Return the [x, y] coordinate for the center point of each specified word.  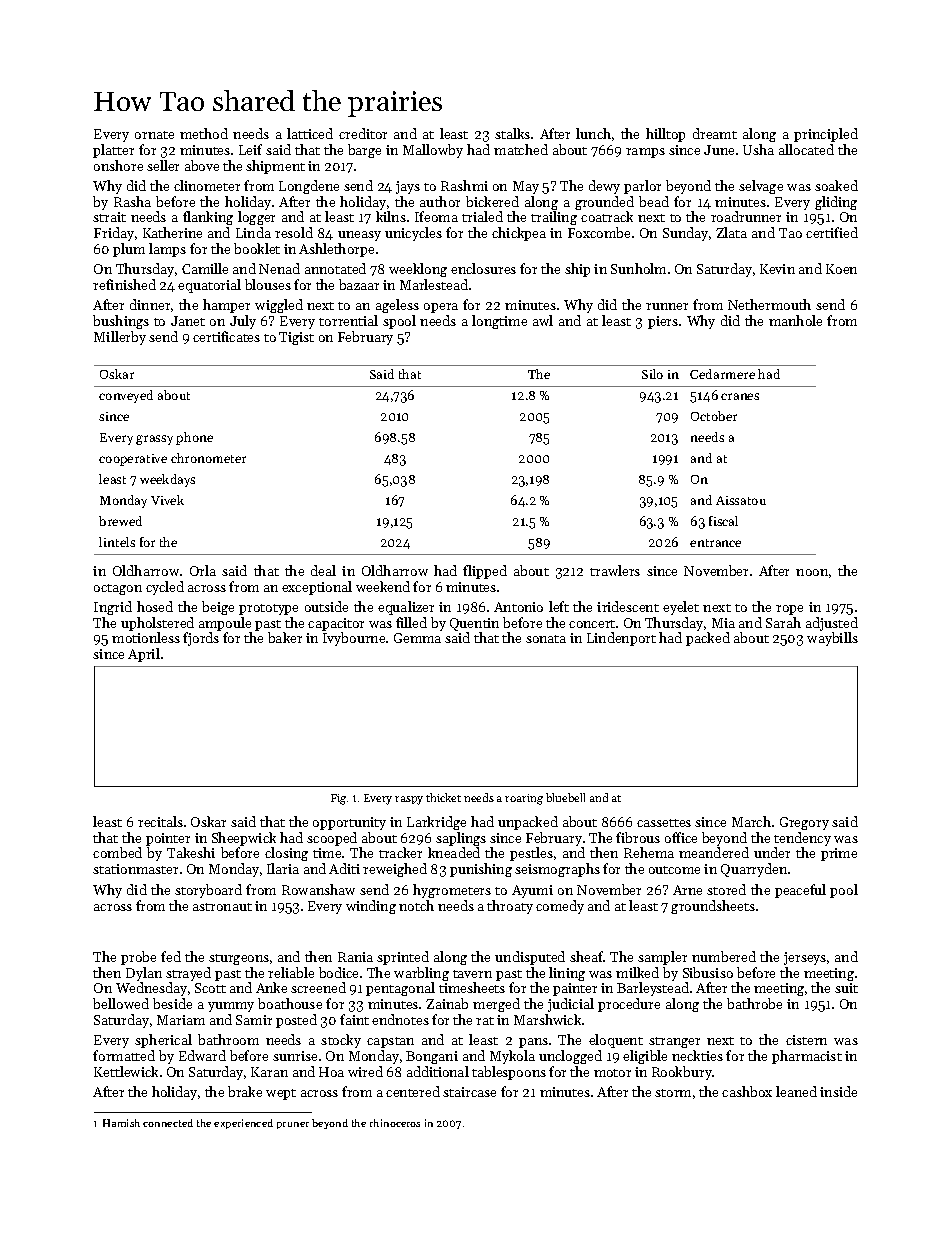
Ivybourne [354, 639]
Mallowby [433, 151]
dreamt [715, 133]
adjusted [832, 624]
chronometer [208, 458]
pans [533, 1043]
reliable [291, 972]
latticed [310, 133]
